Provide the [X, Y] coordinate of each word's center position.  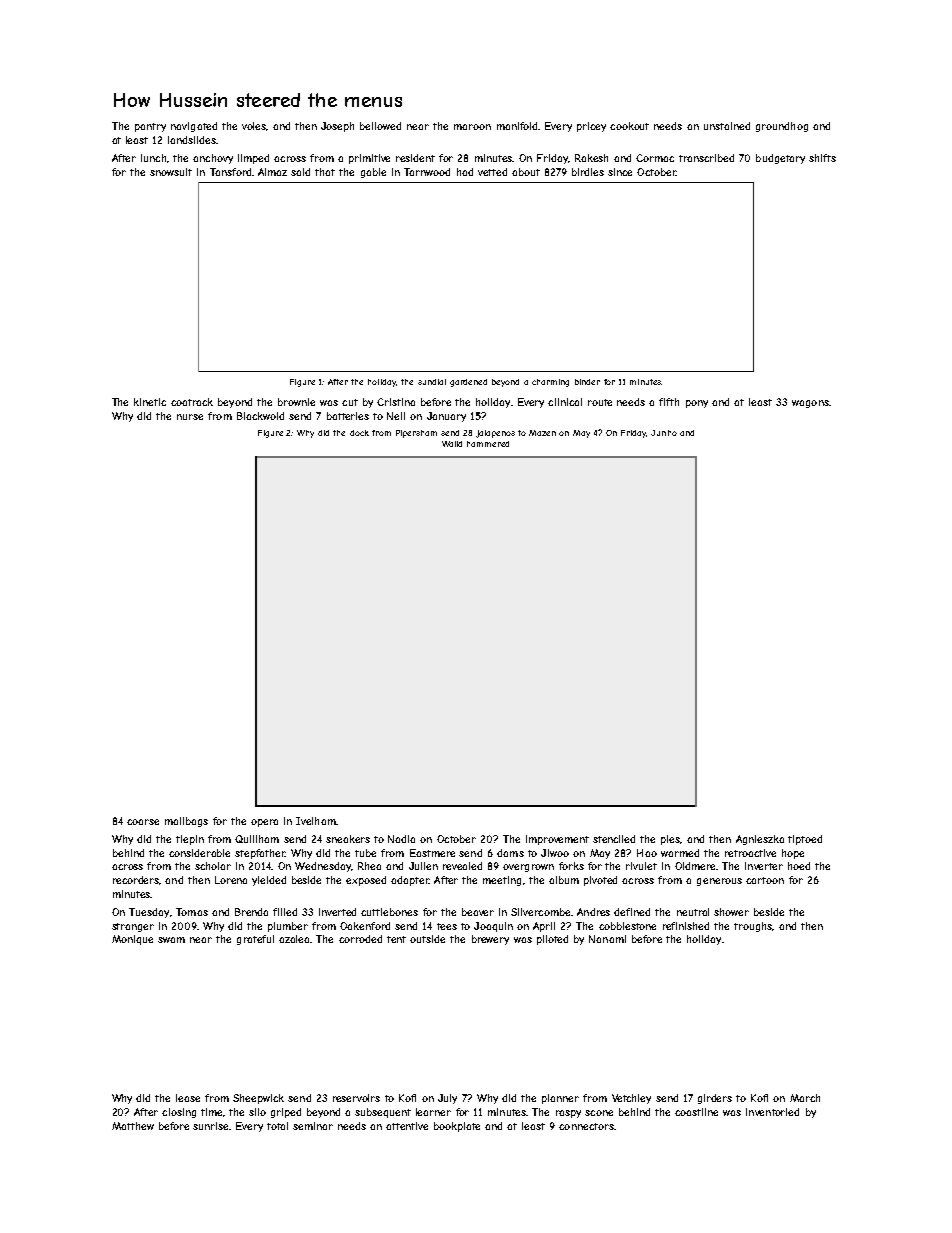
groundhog [782, 127]
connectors [586, 1126]
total [277, 1126]
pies [670, 840]
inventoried [772, 1112]
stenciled [614, 839]
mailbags [186, 822]
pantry [150, 127]
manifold [517, 126]
